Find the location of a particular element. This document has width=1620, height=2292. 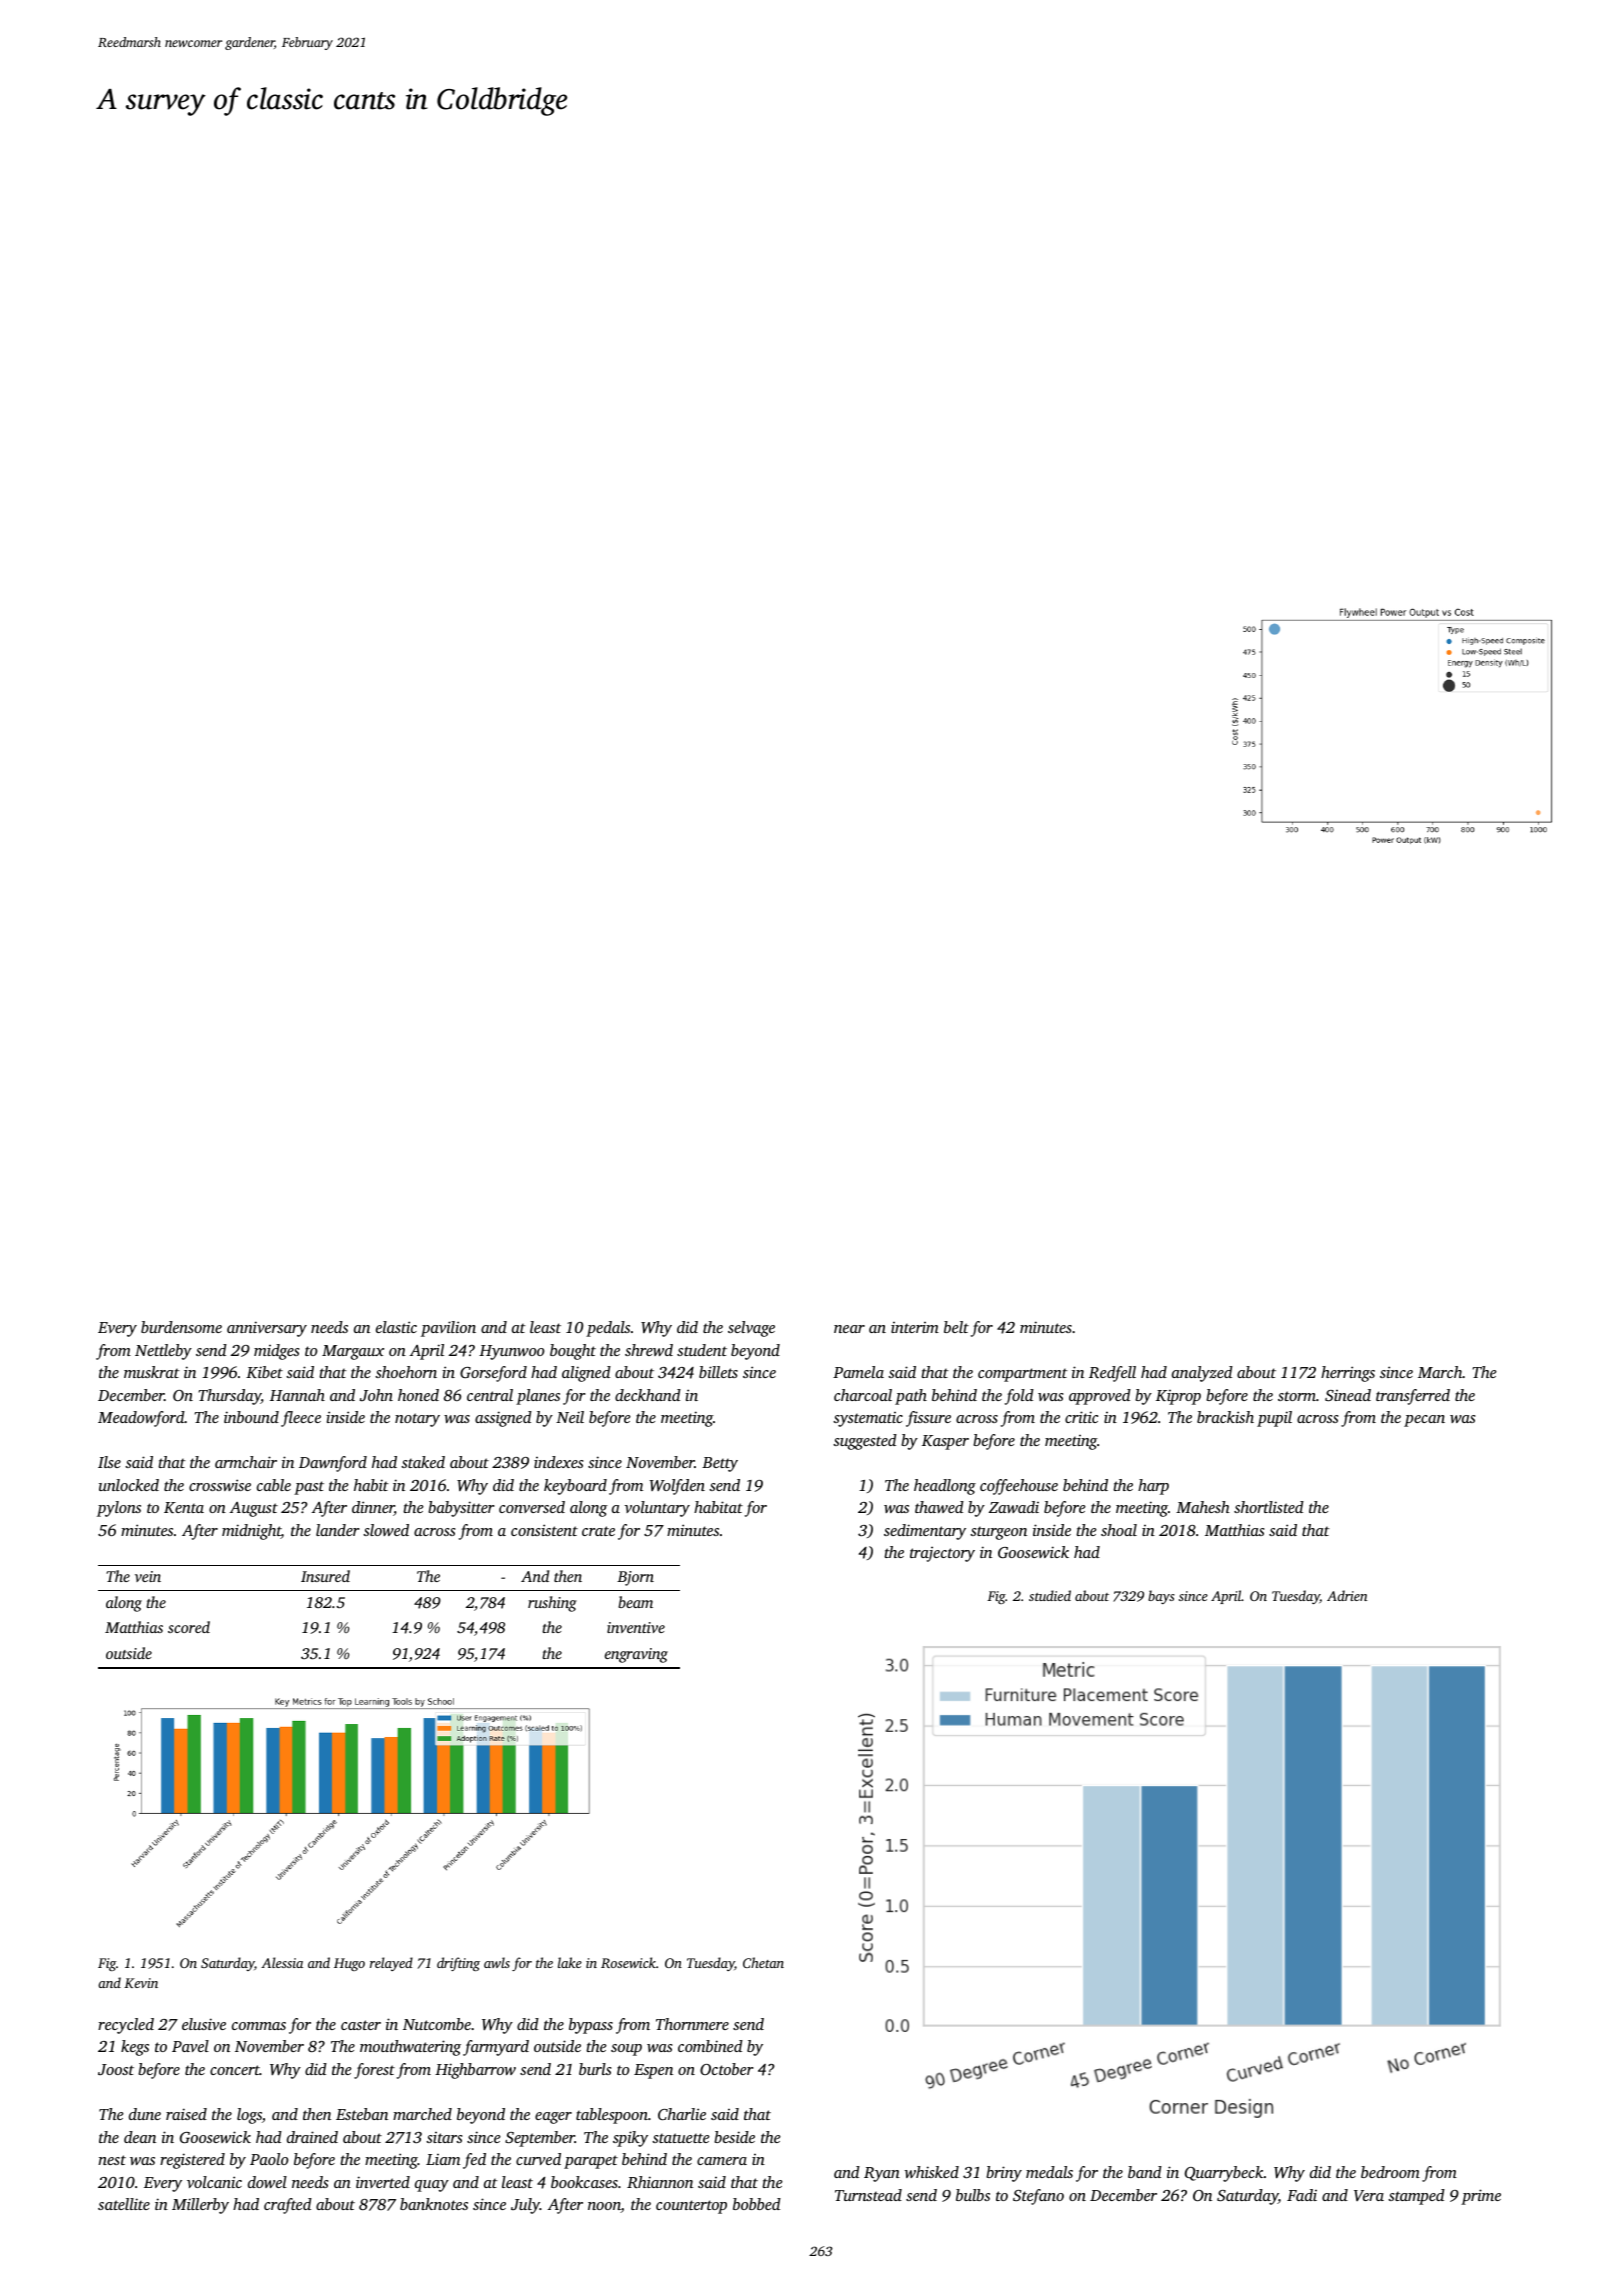

elastic is located at coordinates (396, 1327).
